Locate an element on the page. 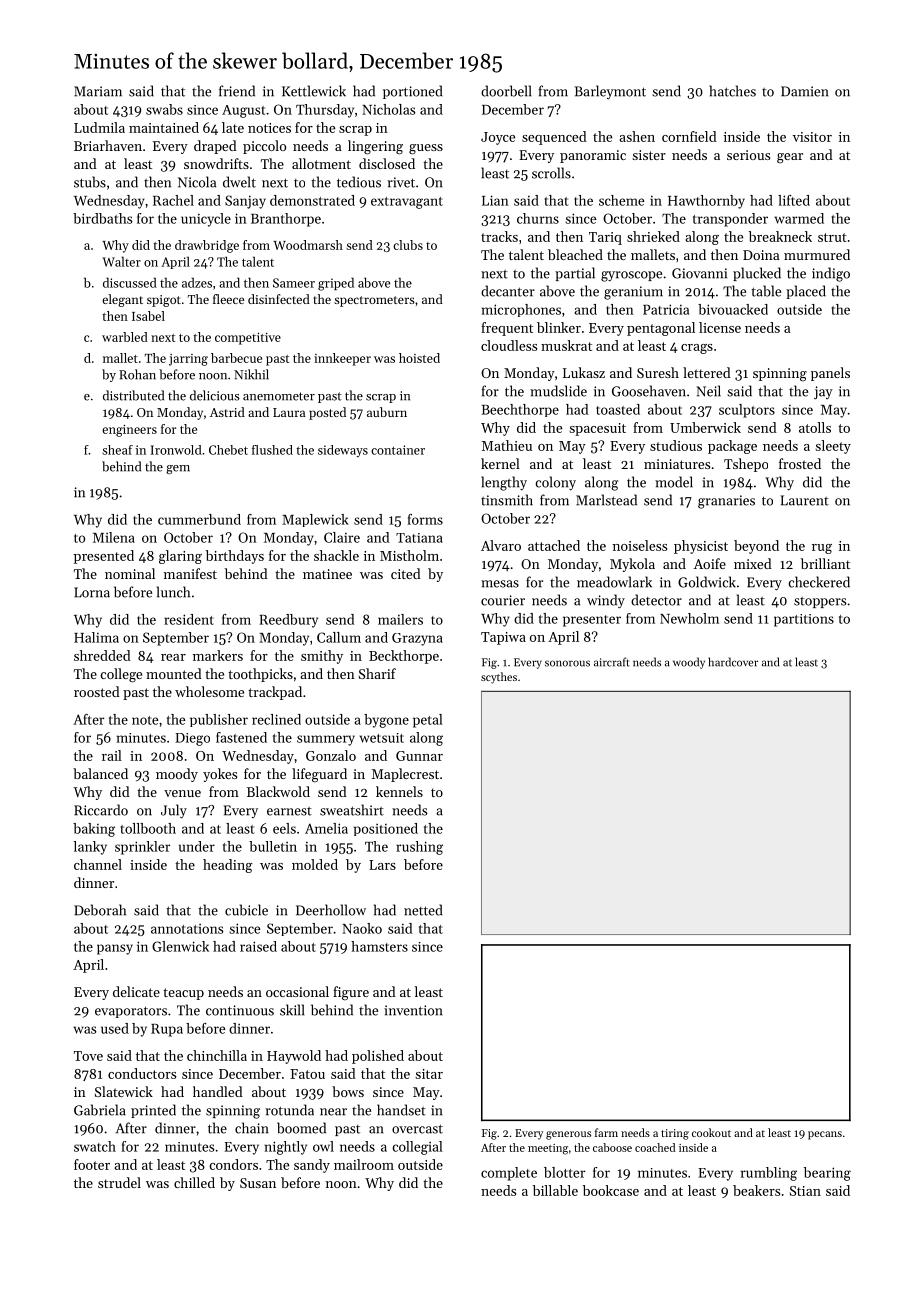 Image resolution: width=924 pixels, height=1308 pixels. Maplecrest is located at coordinates (405, 775).
